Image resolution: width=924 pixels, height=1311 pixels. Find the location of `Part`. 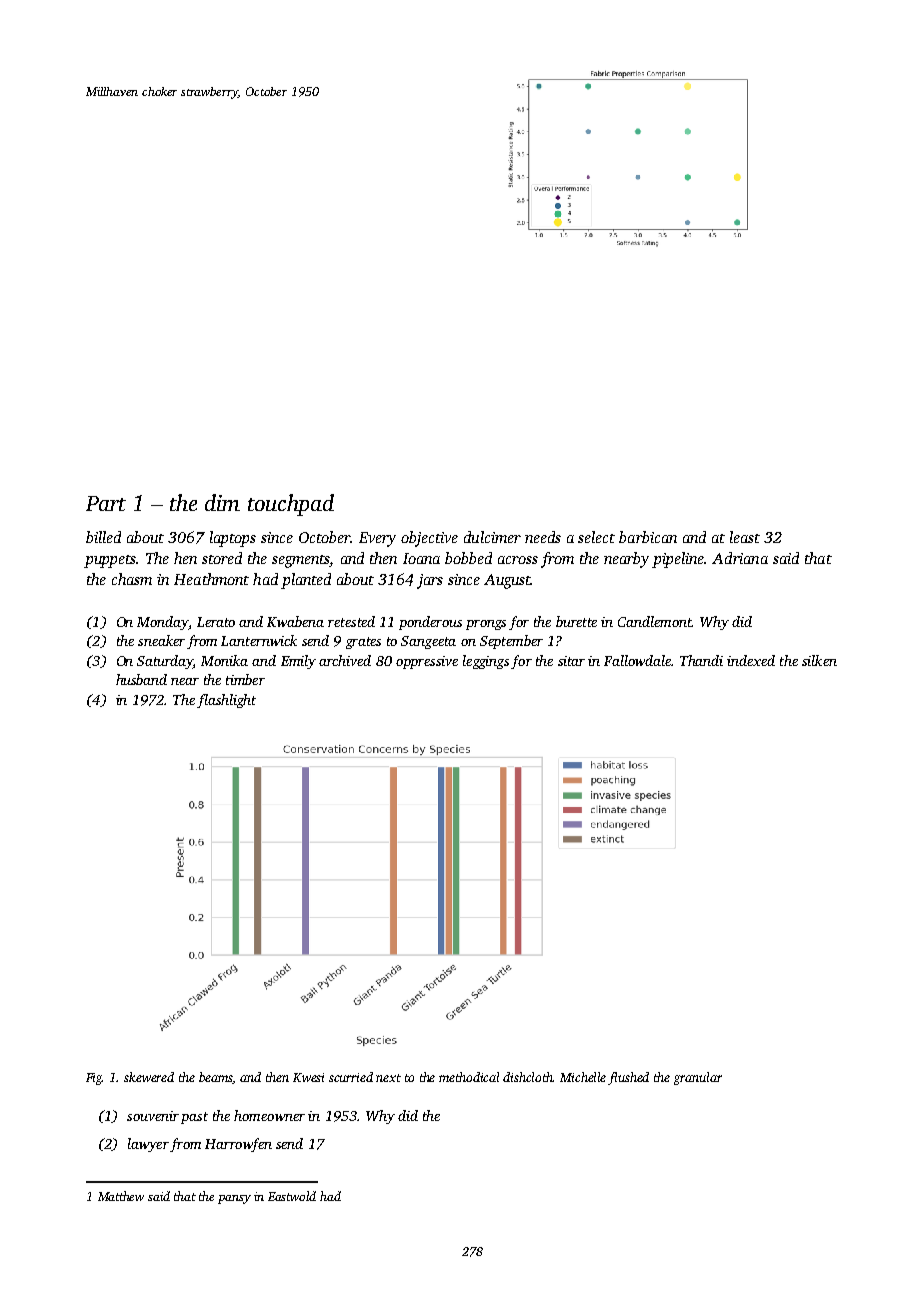

Part is located at coordinates (106, 503).
